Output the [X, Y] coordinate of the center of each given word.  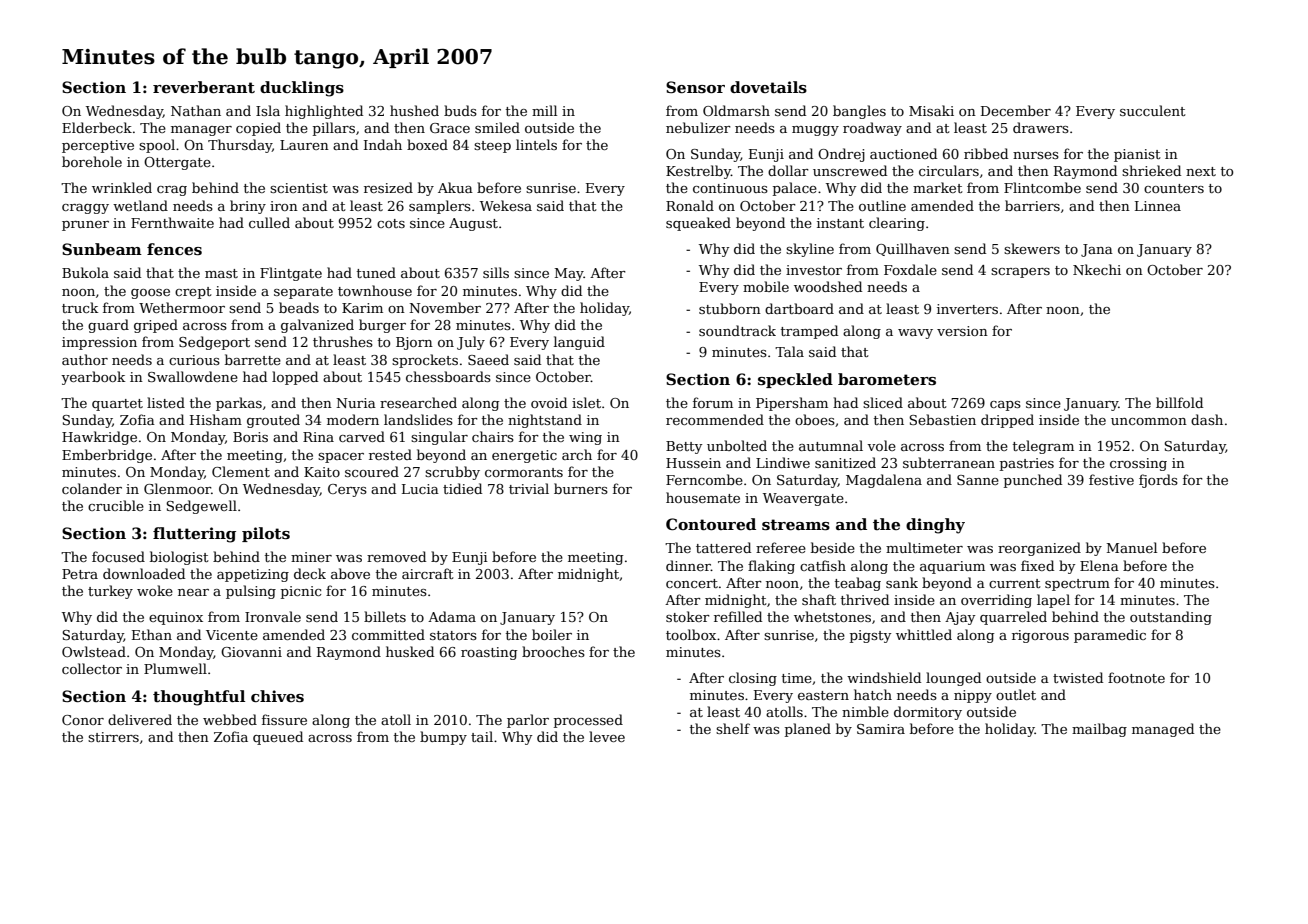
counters [1174, 188]
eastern [823, 695]
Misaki [931, 110]
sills [496, 272]
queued [278, 738]
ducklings [302, 89]
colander [92, 488]
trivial [529, 488]
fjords [1158, 481]
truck [80, 307]
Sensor [695, 87]
